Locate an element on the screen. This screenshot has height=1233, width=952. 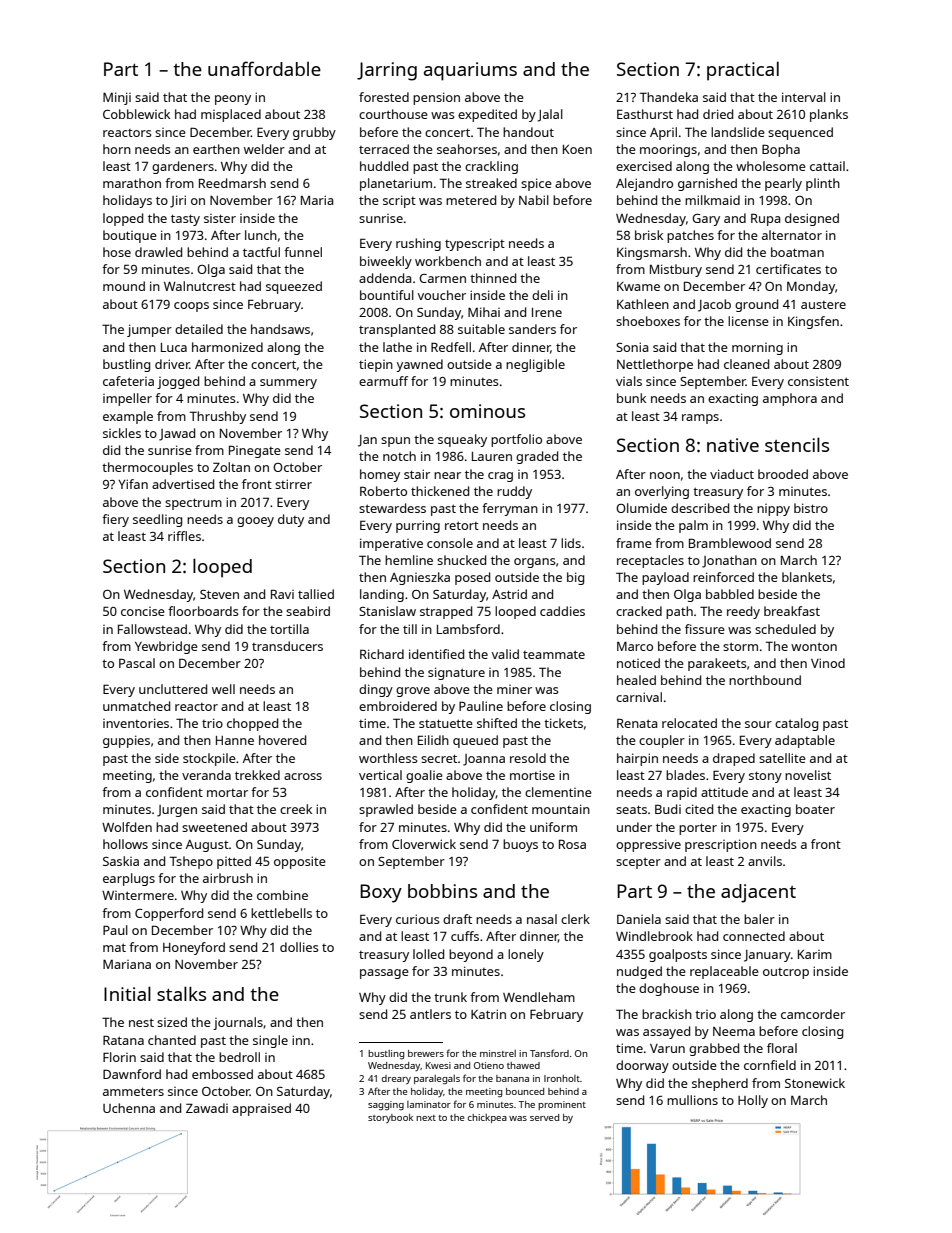
Karim is located at coordinates (815, 954).
